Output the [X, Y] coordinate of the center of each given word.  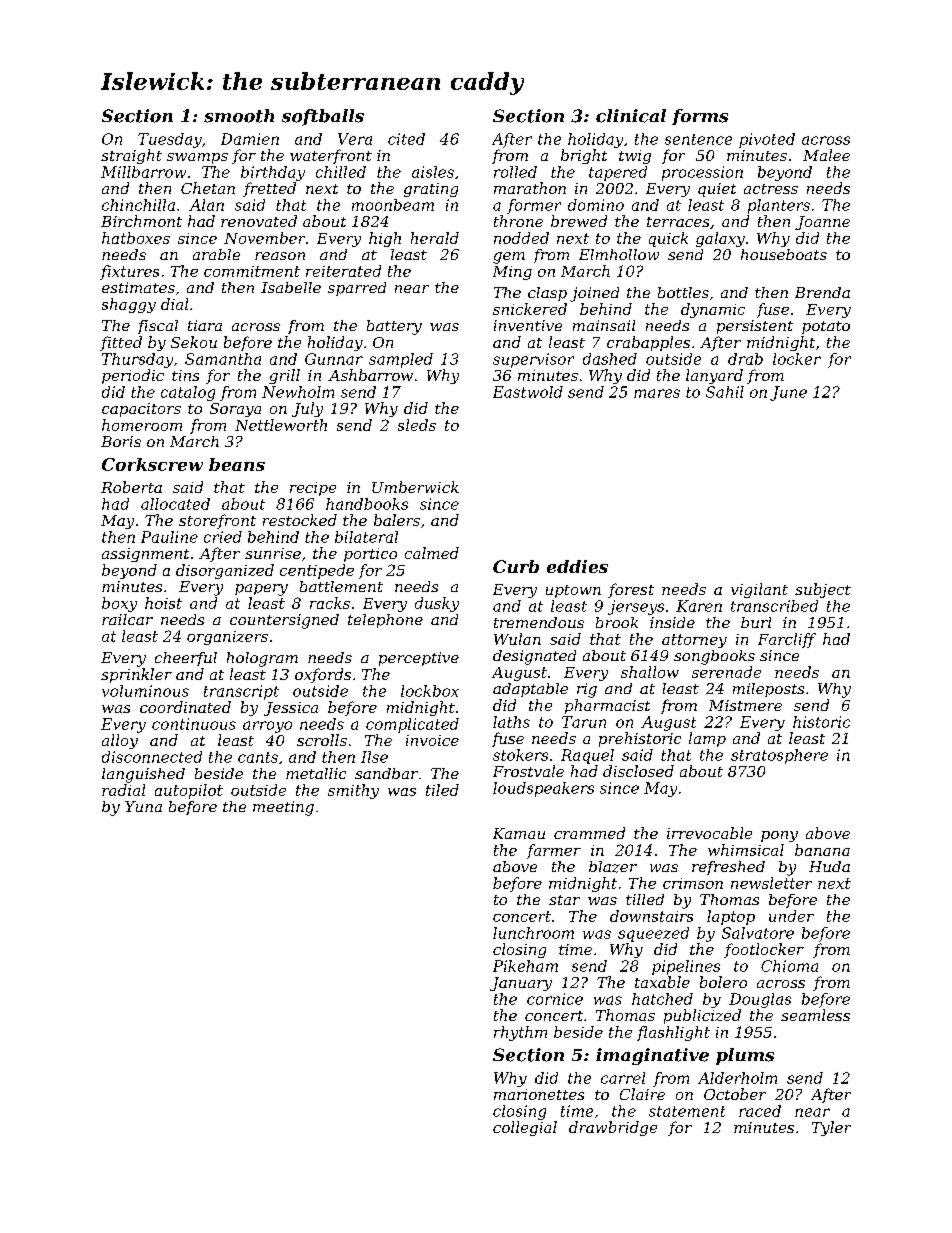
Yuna [143, 806]
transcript [241, 692]
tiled [442, 790]
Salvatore [758, 933]
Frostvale [528, 771]
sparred [357, 289]
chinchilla [138, 205]
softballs [323, 117]
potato [826, 327]
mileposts [768, 690]
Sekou [194, 342]
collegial [525, 1128]
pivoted [767, 140]
